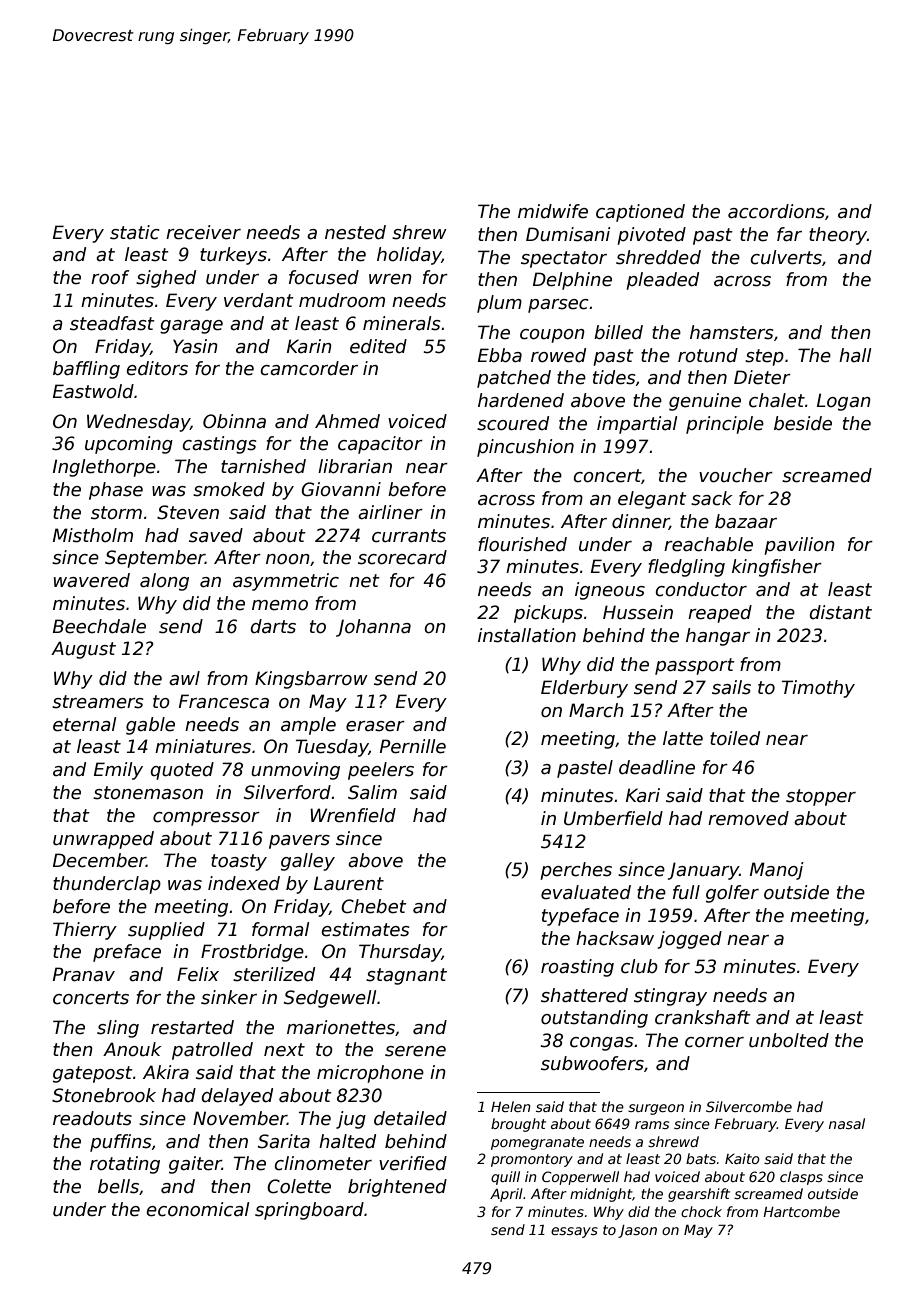 This page has height=1314, width=924. What do you see at coordinates (198, 974) in the page?
I see `Felix` at bounding box center [198, 974].
